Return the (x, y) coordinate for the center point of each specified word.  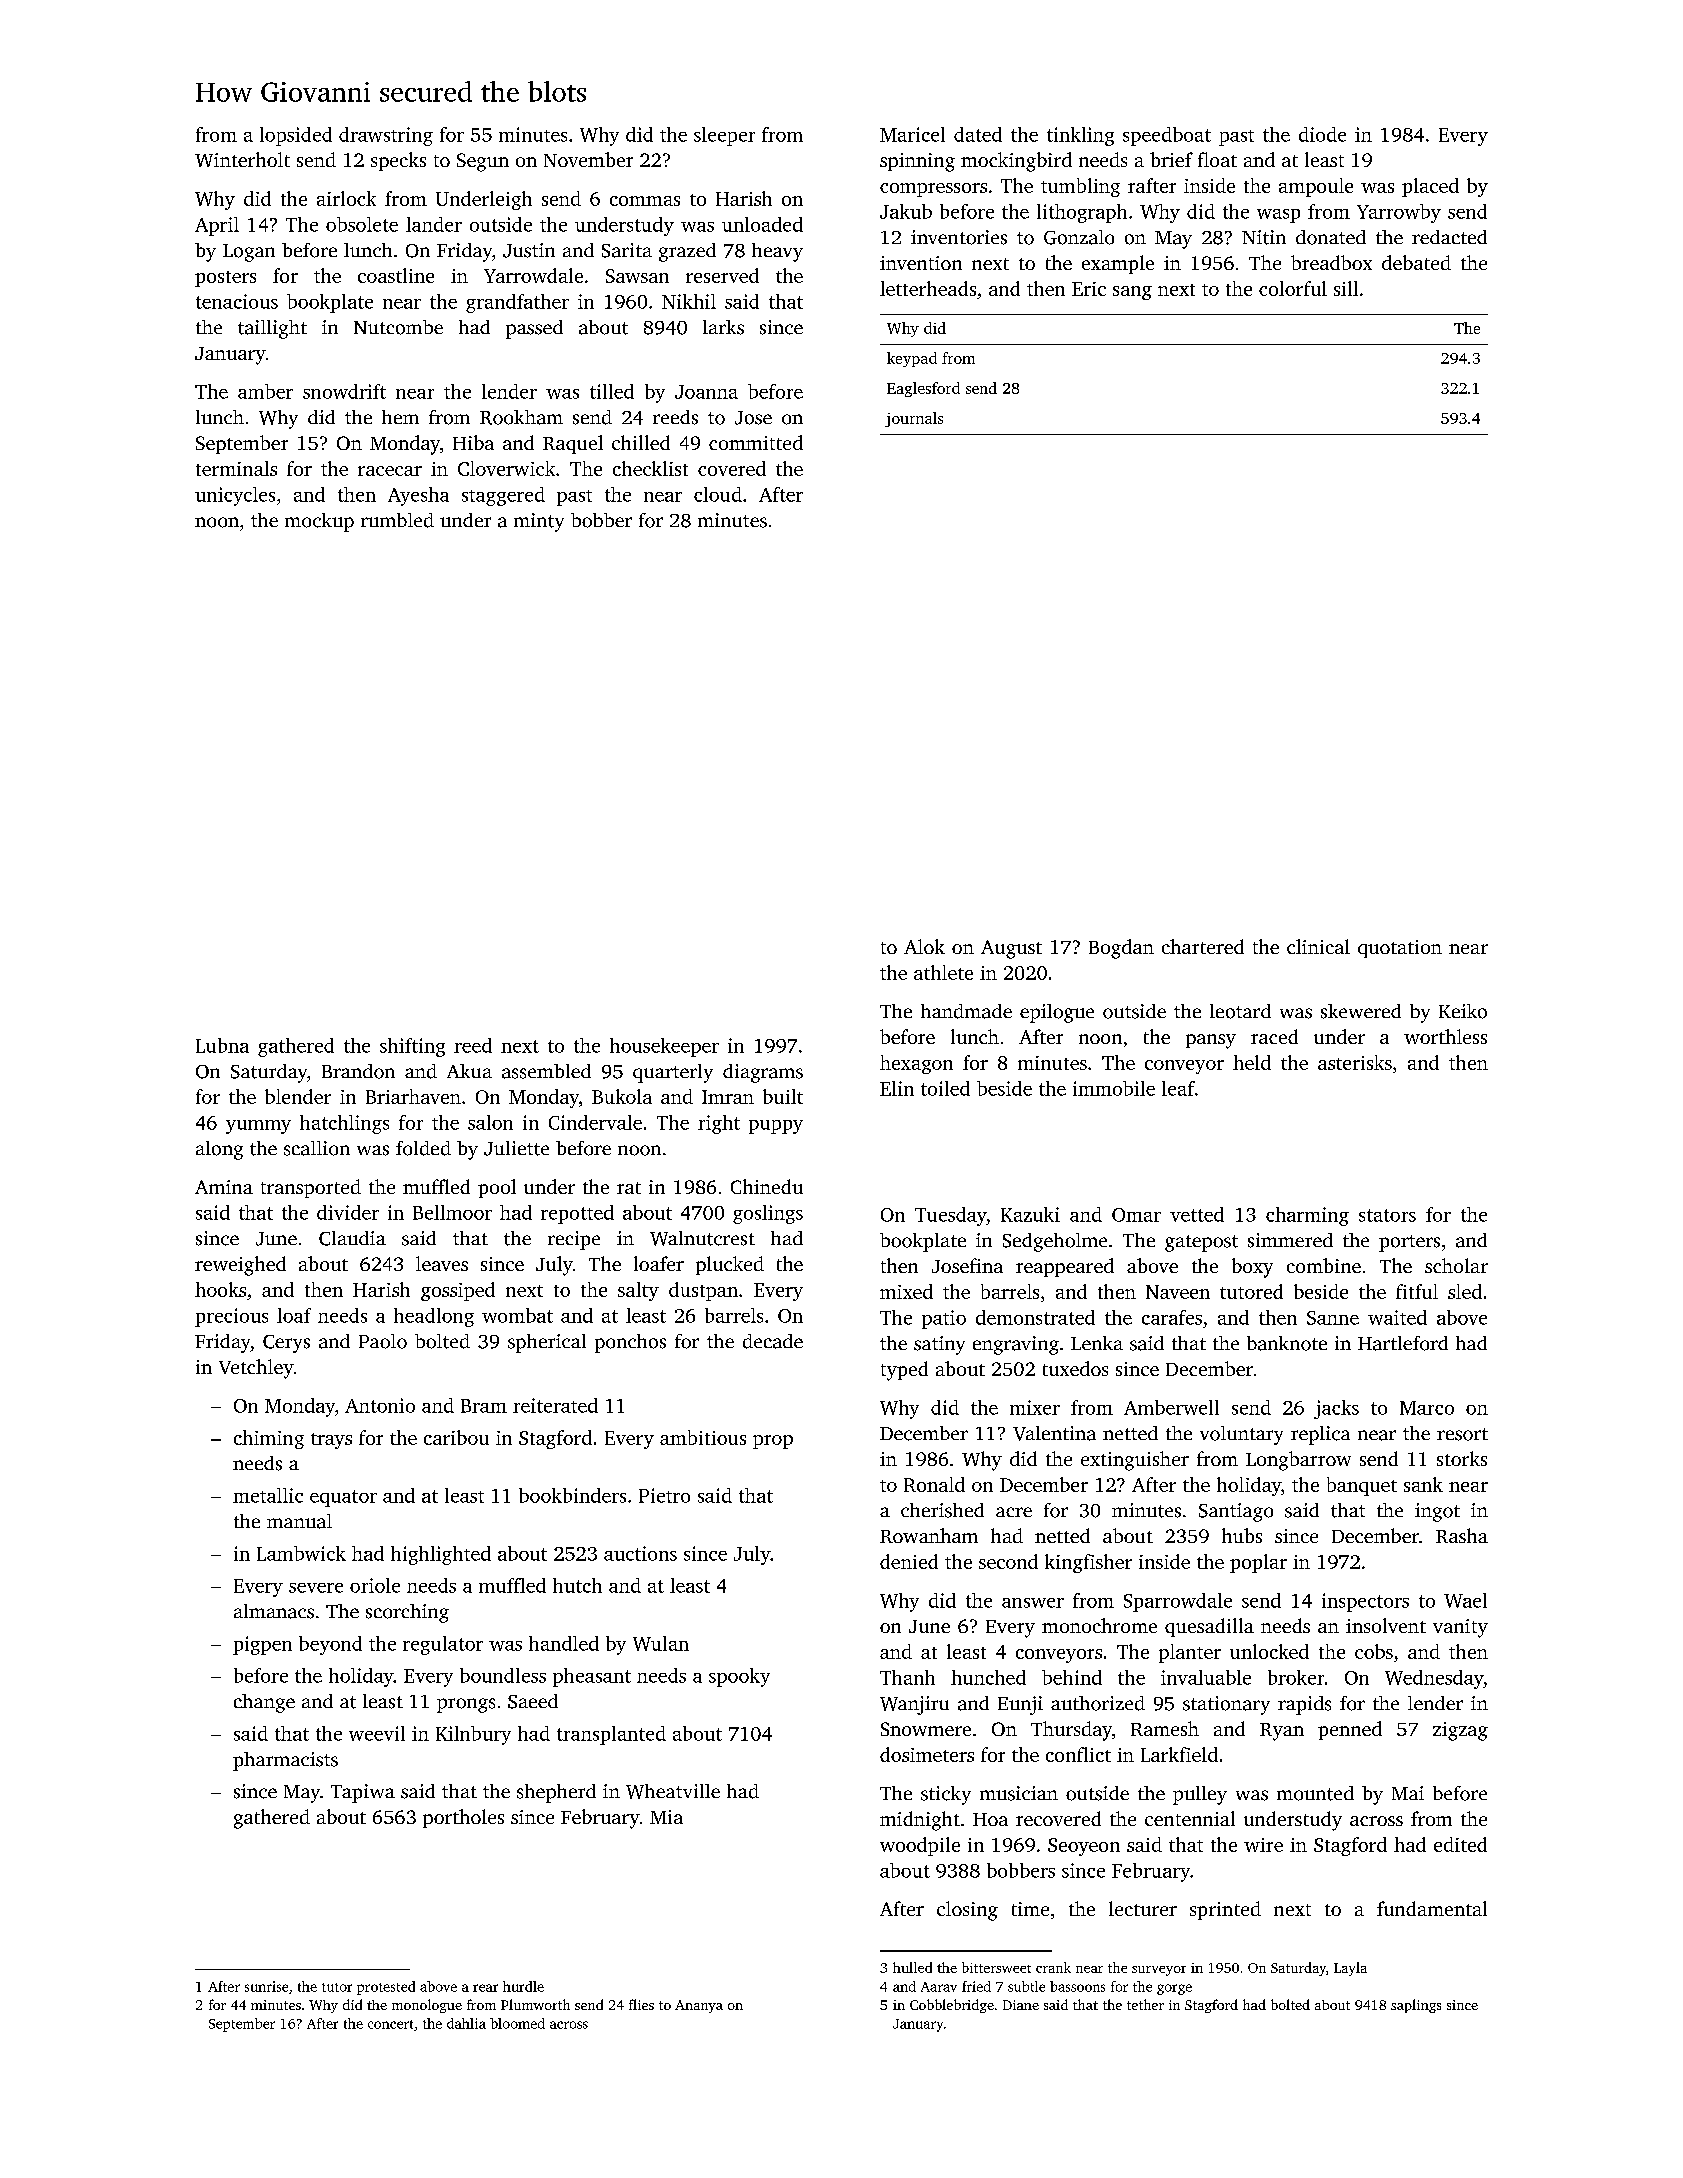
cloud (718, 494)
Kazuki (1030, 1214)
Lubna (222, 1045)
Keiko (1463, 1011)
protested (386, 1988)
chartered (1203, 946)
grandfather (517, 303)
